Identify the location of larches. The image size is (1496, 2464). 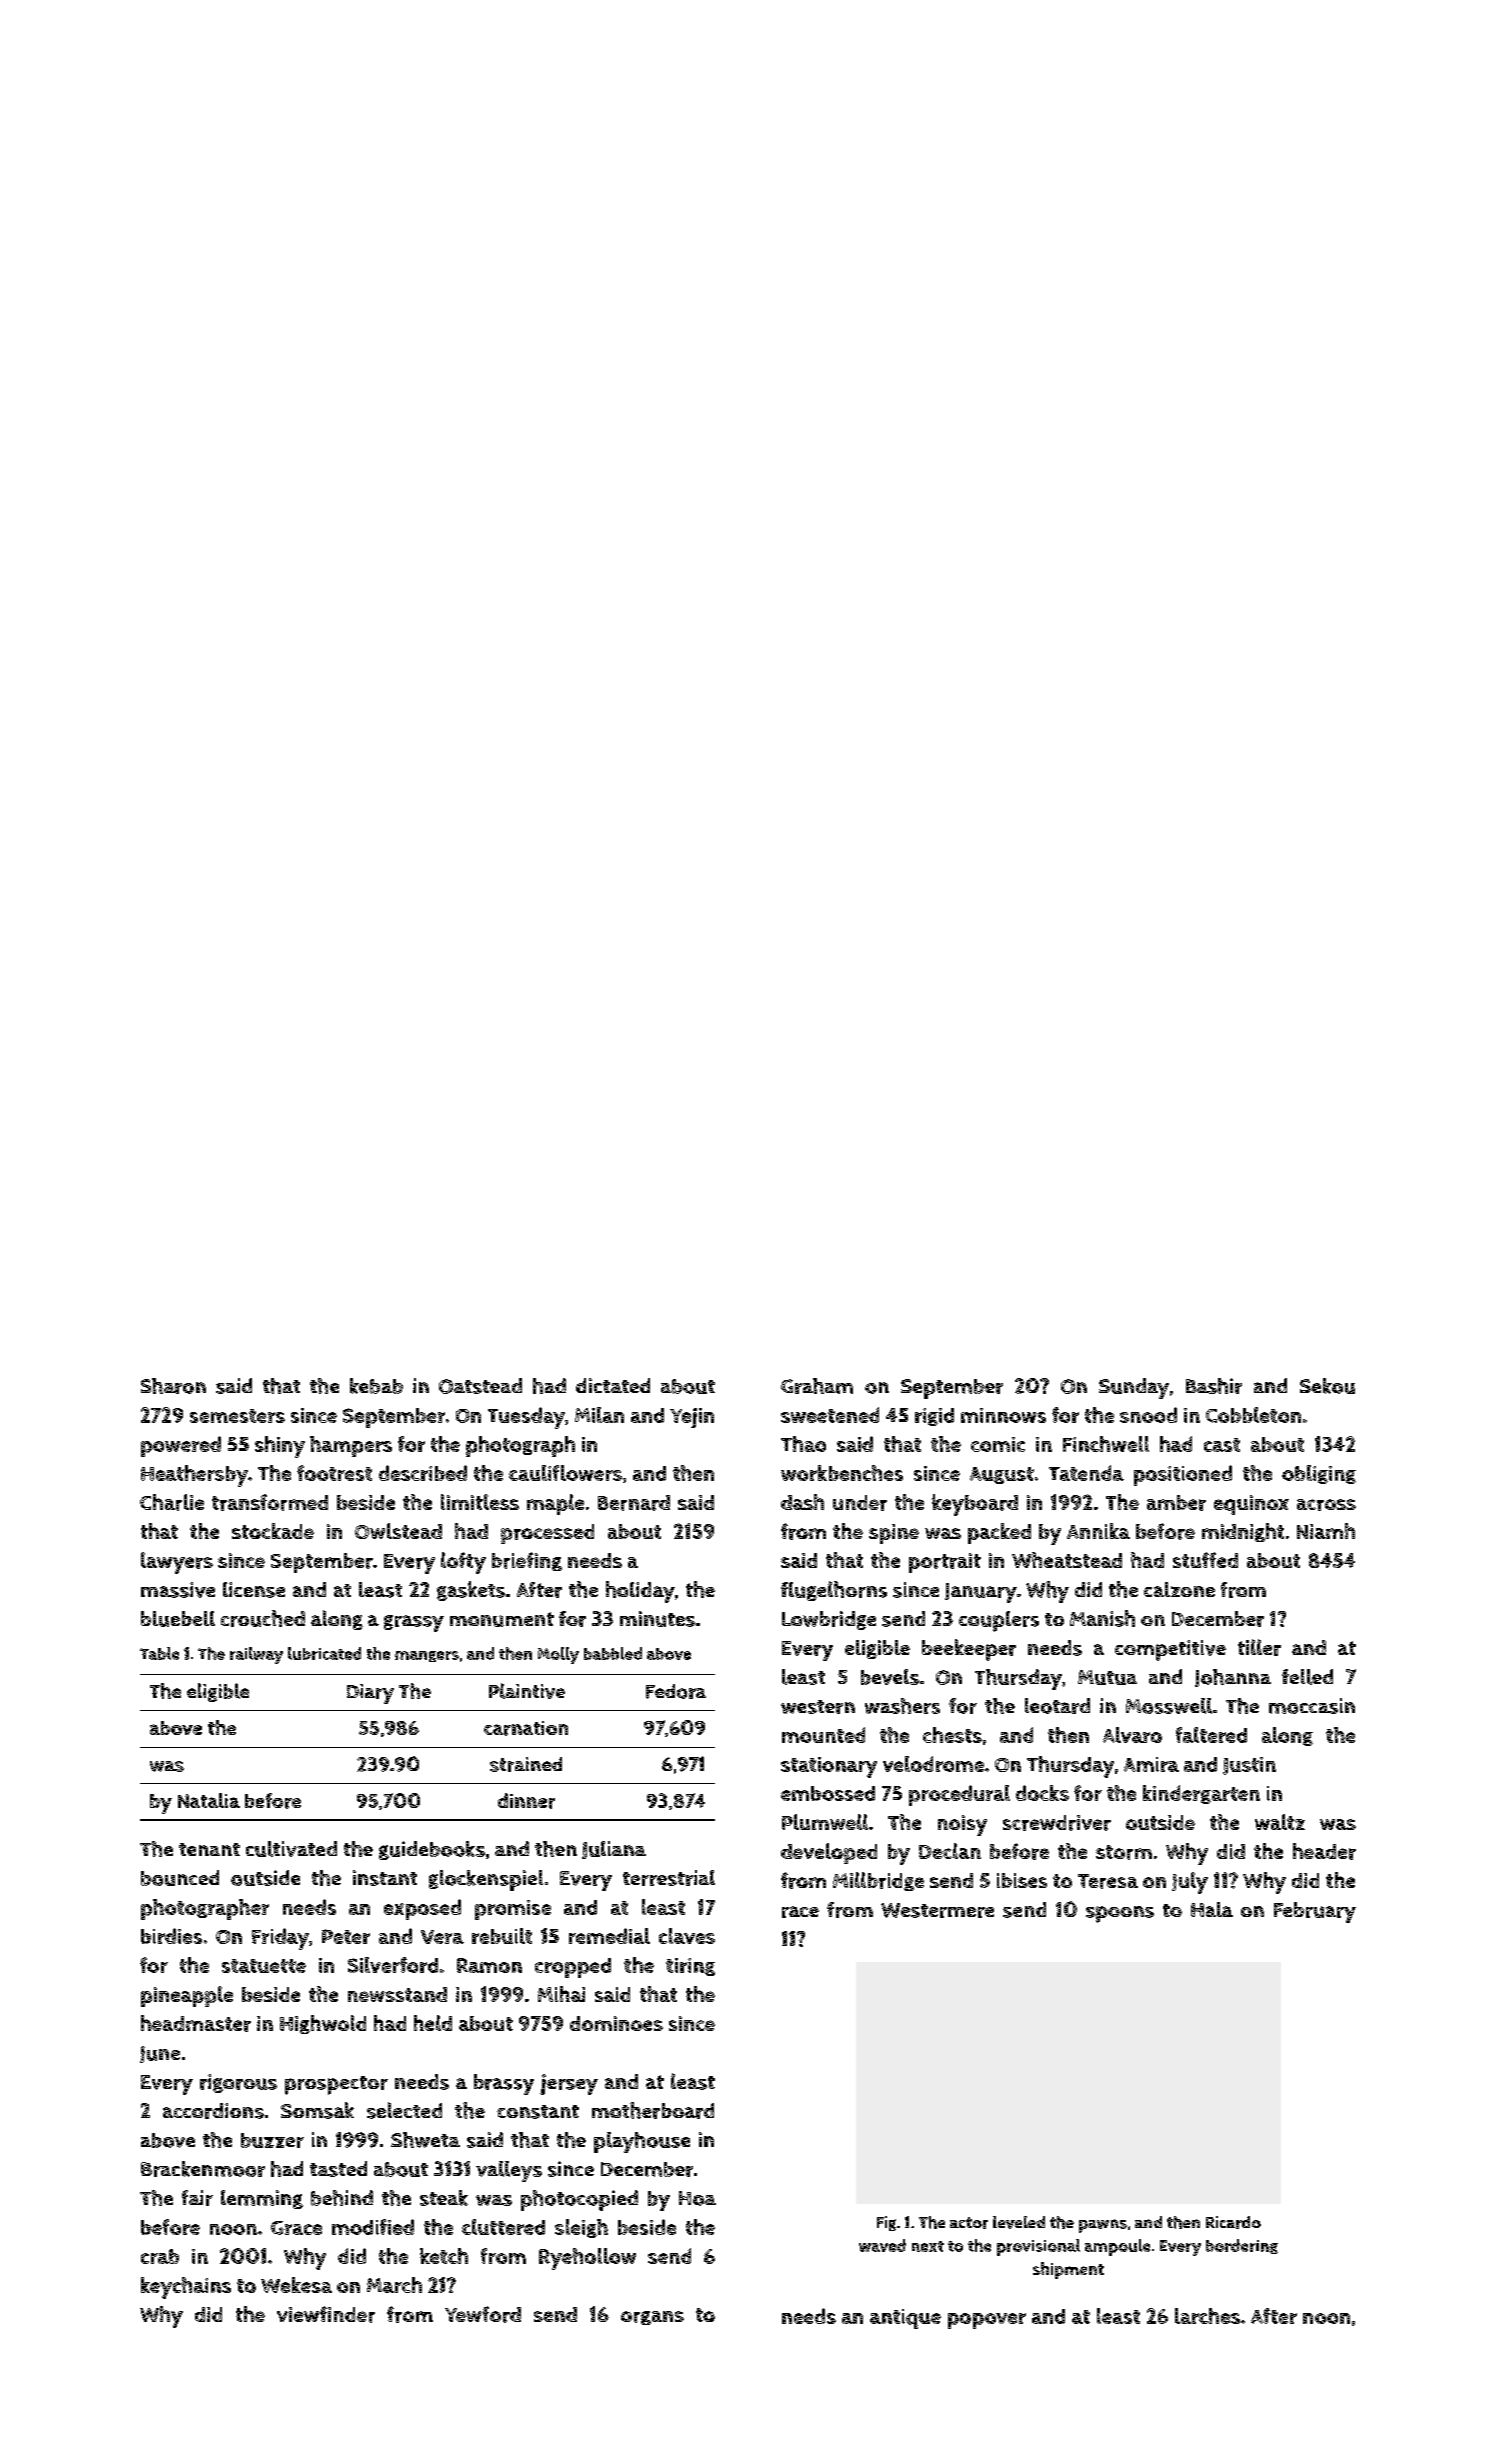
(1207, 2316).
